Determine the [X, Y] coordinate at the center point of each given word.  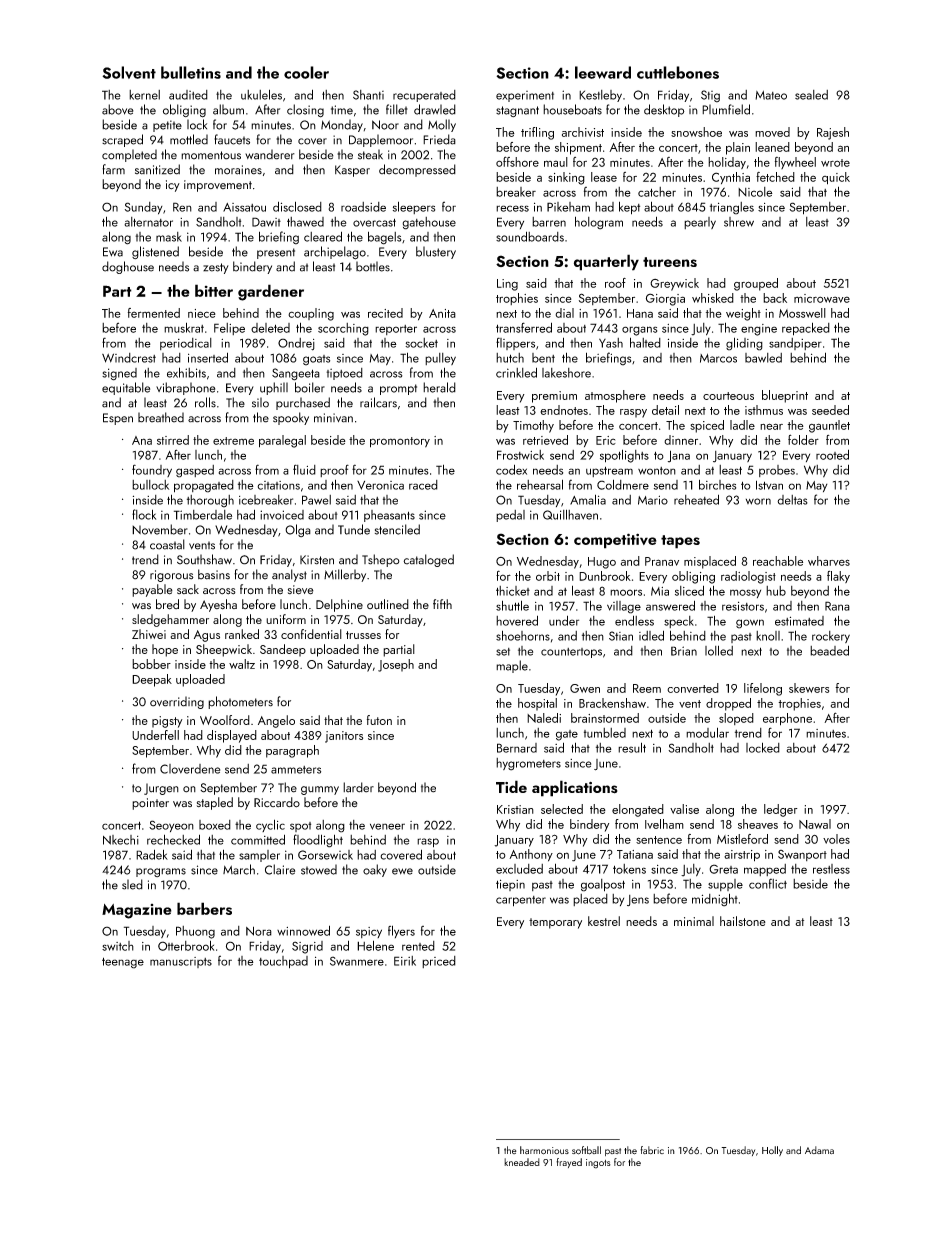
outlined [388, 604]
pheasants [389, 516]
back [775, 298]
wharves [829, 561]
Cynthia [731, 178]
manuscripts [181, 962]
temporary [555, 923]
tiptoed [344, 374]
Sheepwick [224, 650]
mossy [745, 593]
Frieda [439, 139]
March [239, 869]
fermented [154, 313]
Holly [772, 1151]
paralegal [282, 441]
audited [188, 95]
